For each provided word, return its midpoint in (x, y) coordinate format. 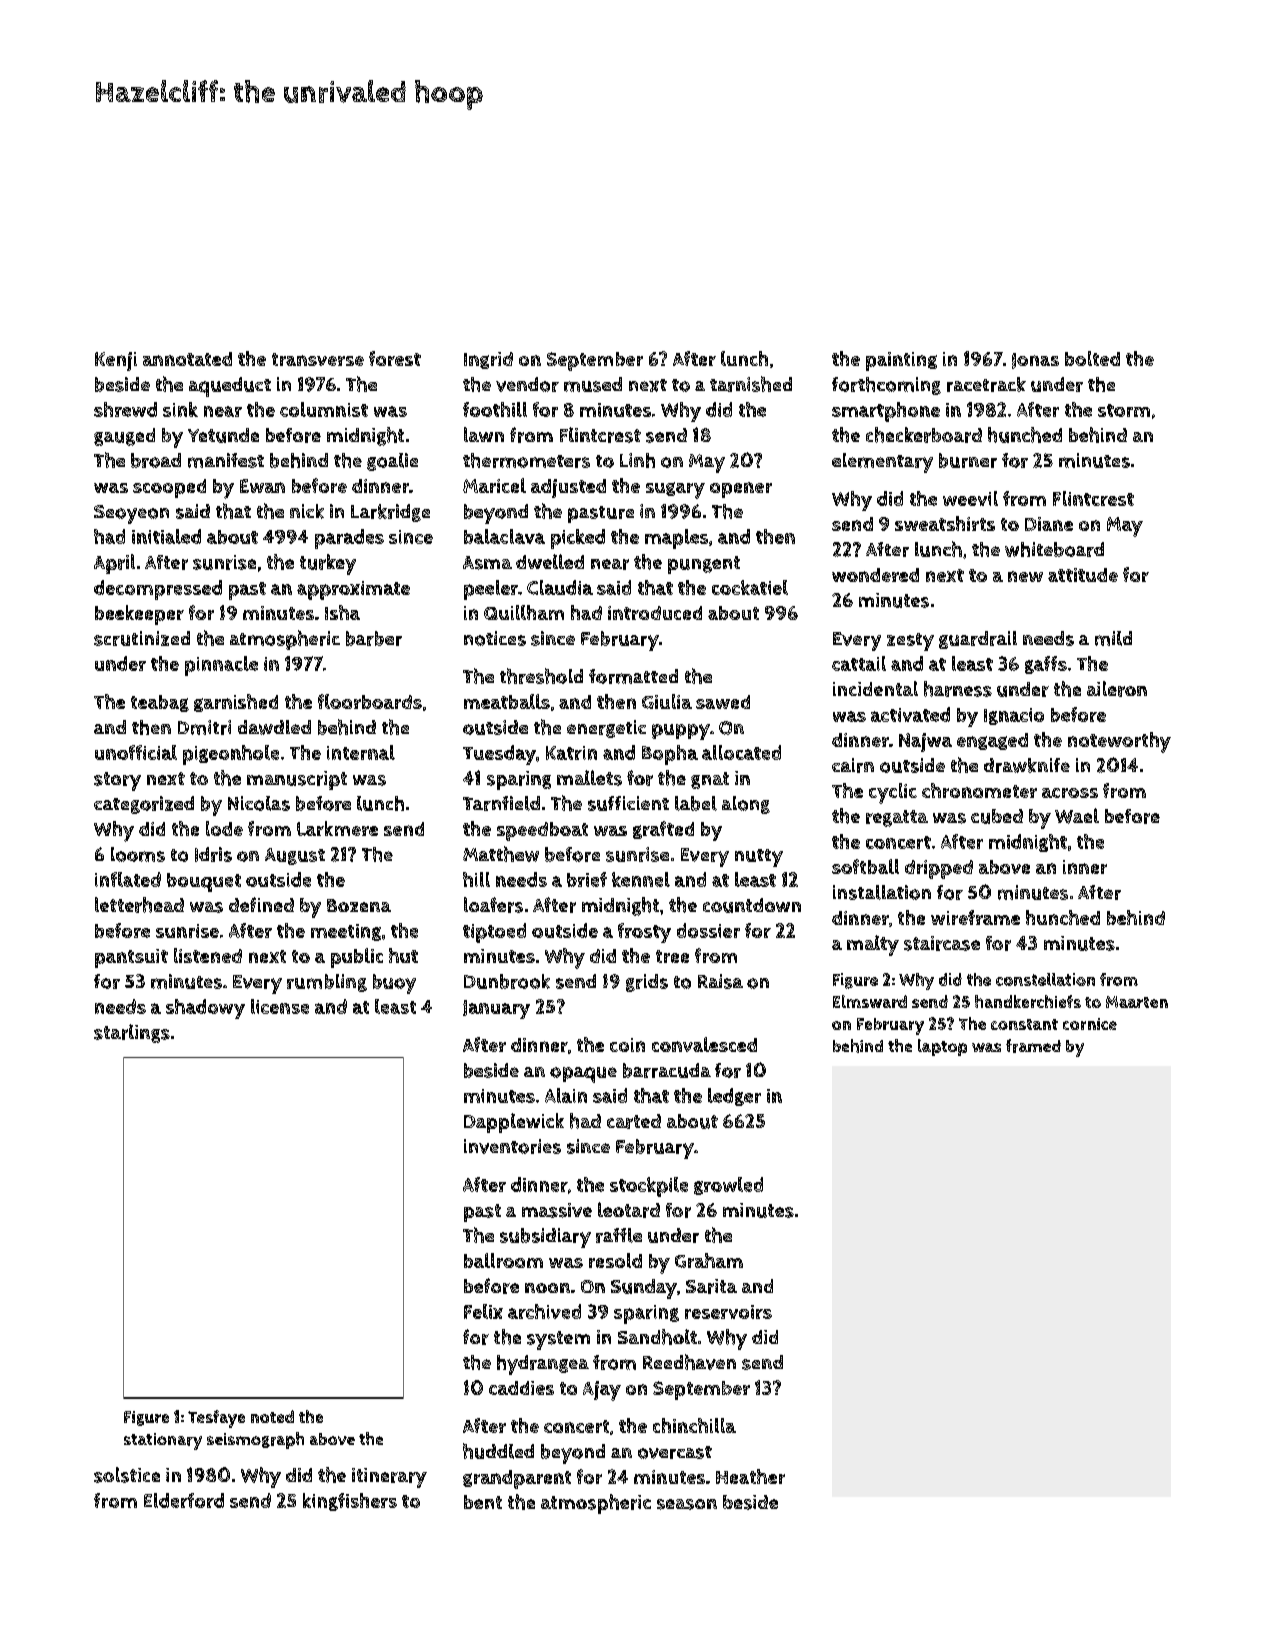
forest (395, 358)
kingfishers (350, 1502)
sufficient (628, 803)
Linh (637, 460)
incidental (875, 688)
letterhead (139, 905)
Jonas (1035, 361)
